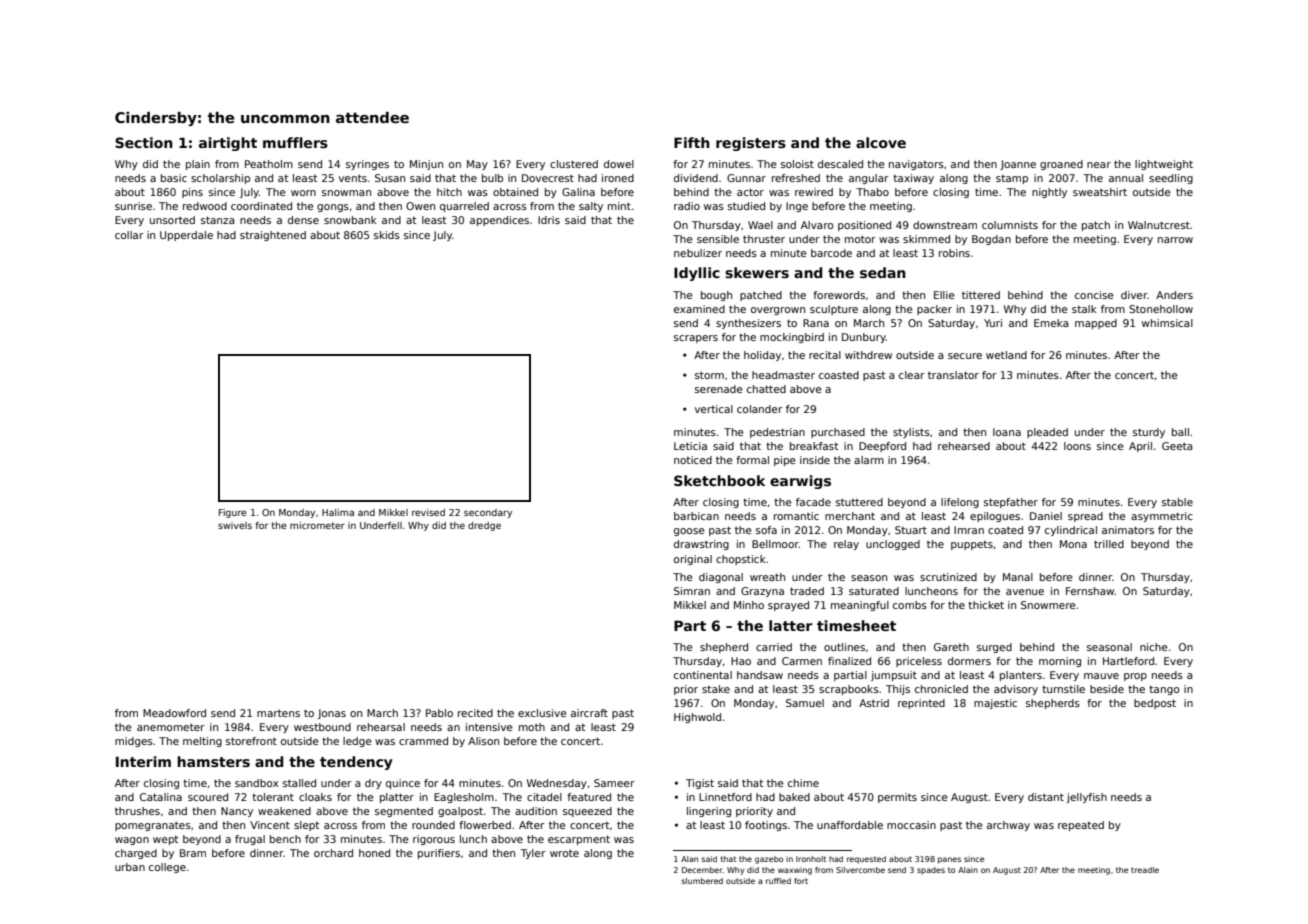 This page has width=1308, height=924. I want to click on featured, so click(589, 797).
